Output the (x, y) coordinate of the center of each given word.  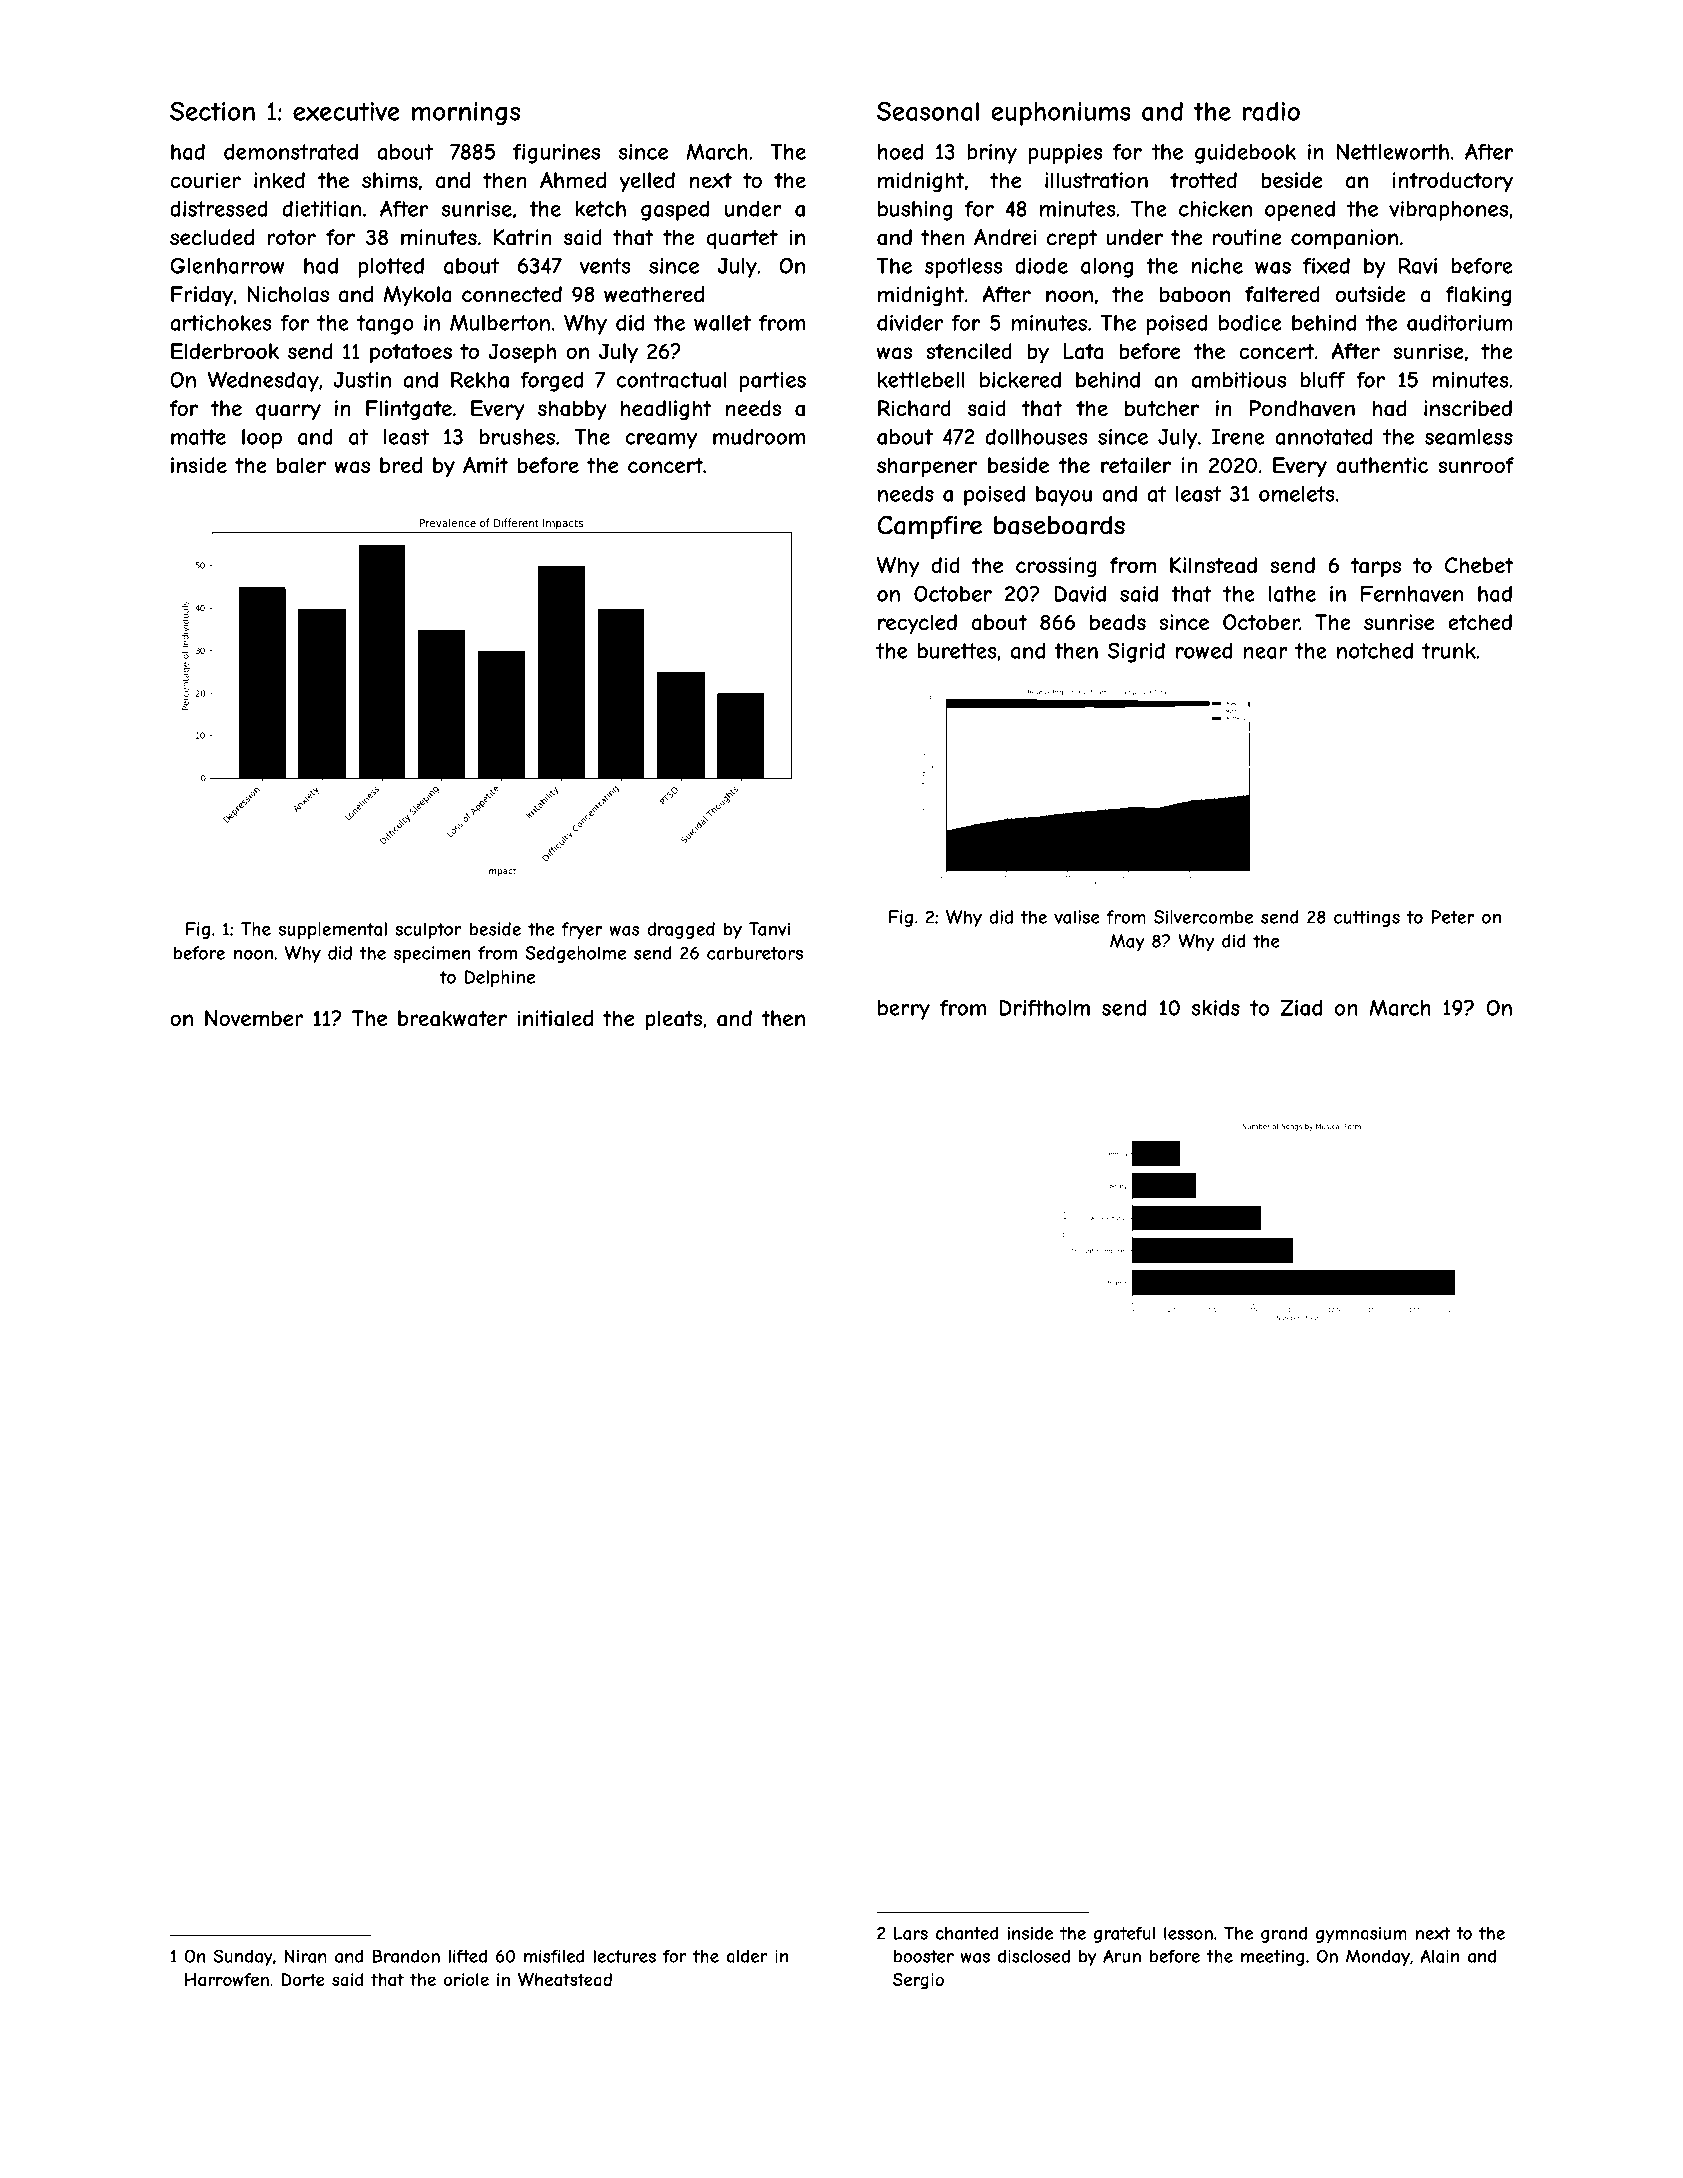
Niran (305, 1956)
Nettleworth (1393, 151)
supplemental (333, 930)
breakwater (452, 1018)
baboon (1195, 294)
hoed (900, 152)
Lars (911, 1933)
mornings (466, 114)
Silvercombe (1203, 917)
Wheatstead (565, 1980)
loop (262, 439)
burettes (957, 651)
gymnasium (1361, 1935)
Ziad (1301, 1007)
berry (904, 1010)
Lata (1083, 351)
